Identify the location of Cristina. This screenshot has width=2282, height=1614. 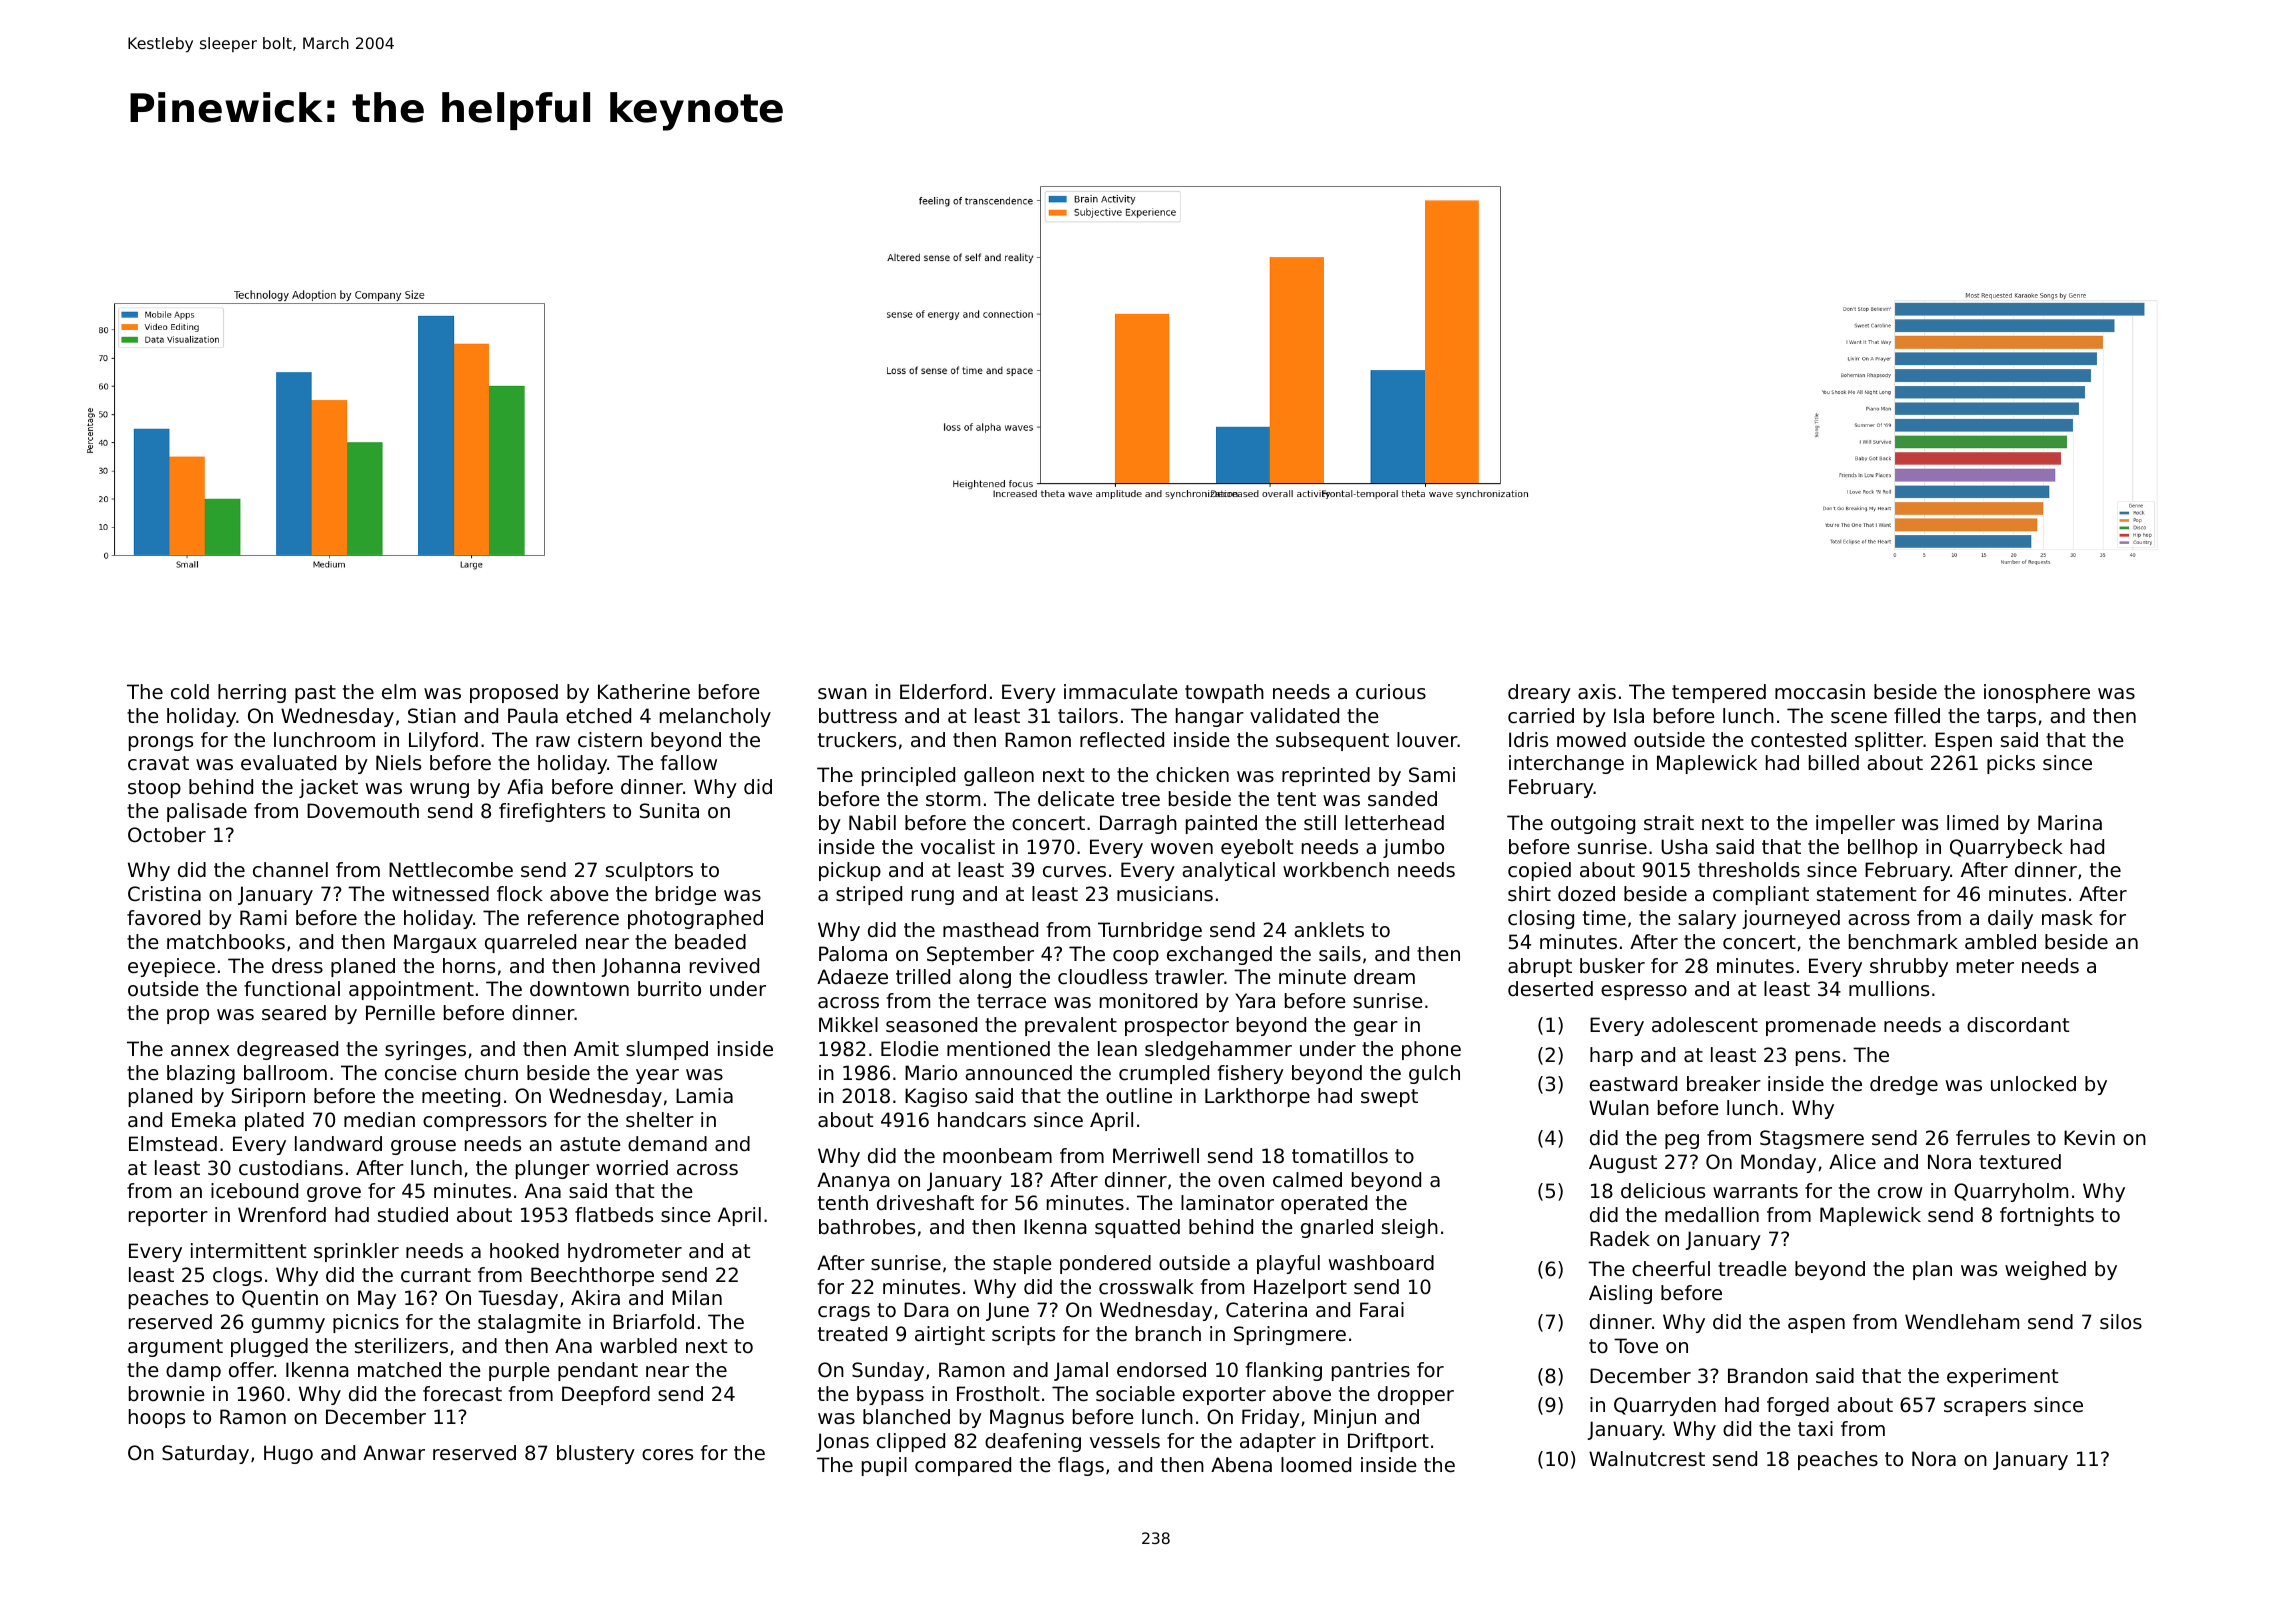
(164, 894).
